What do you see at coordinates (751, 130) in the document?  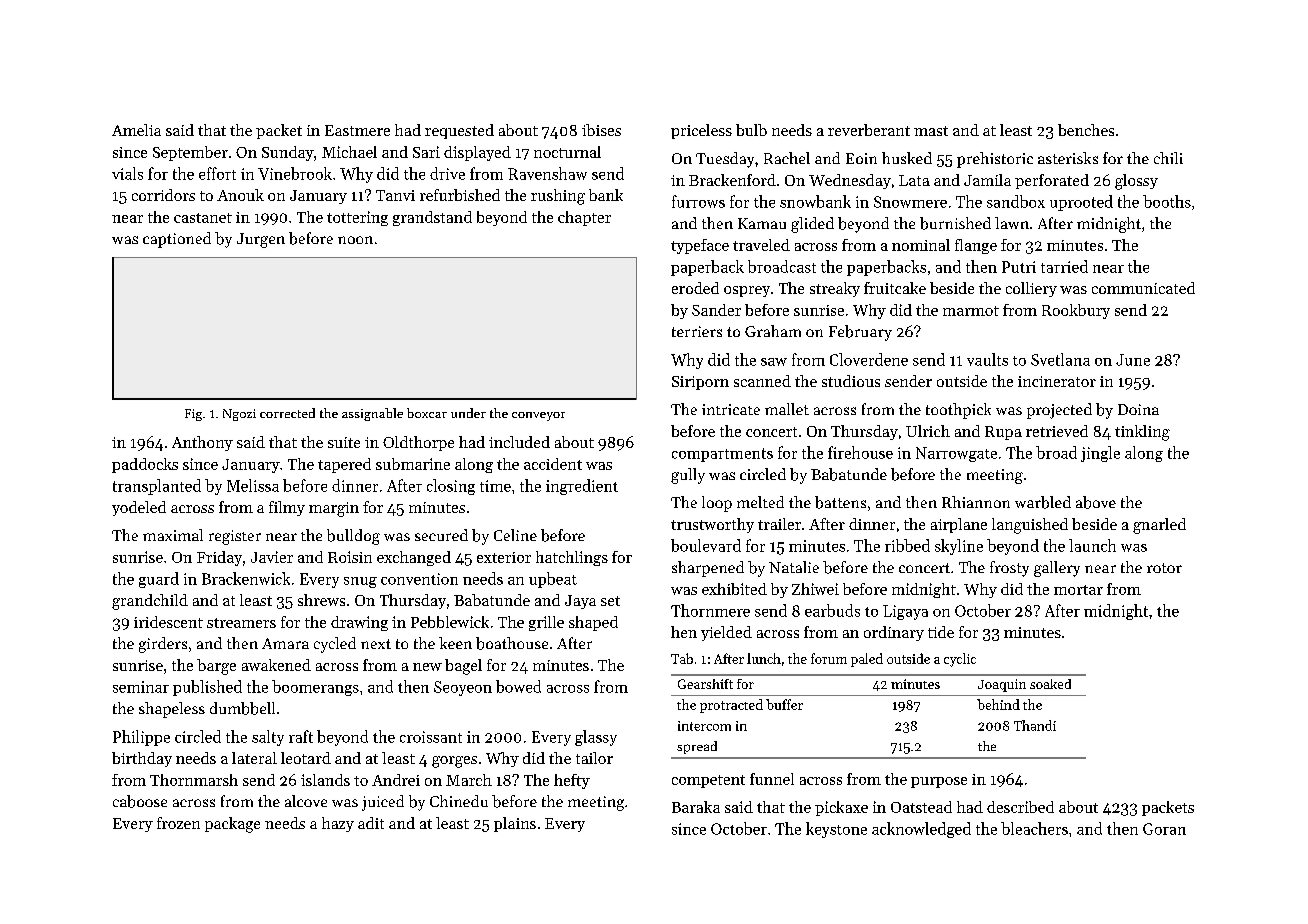 I see `bulb` at bounding box center [751, 130].
